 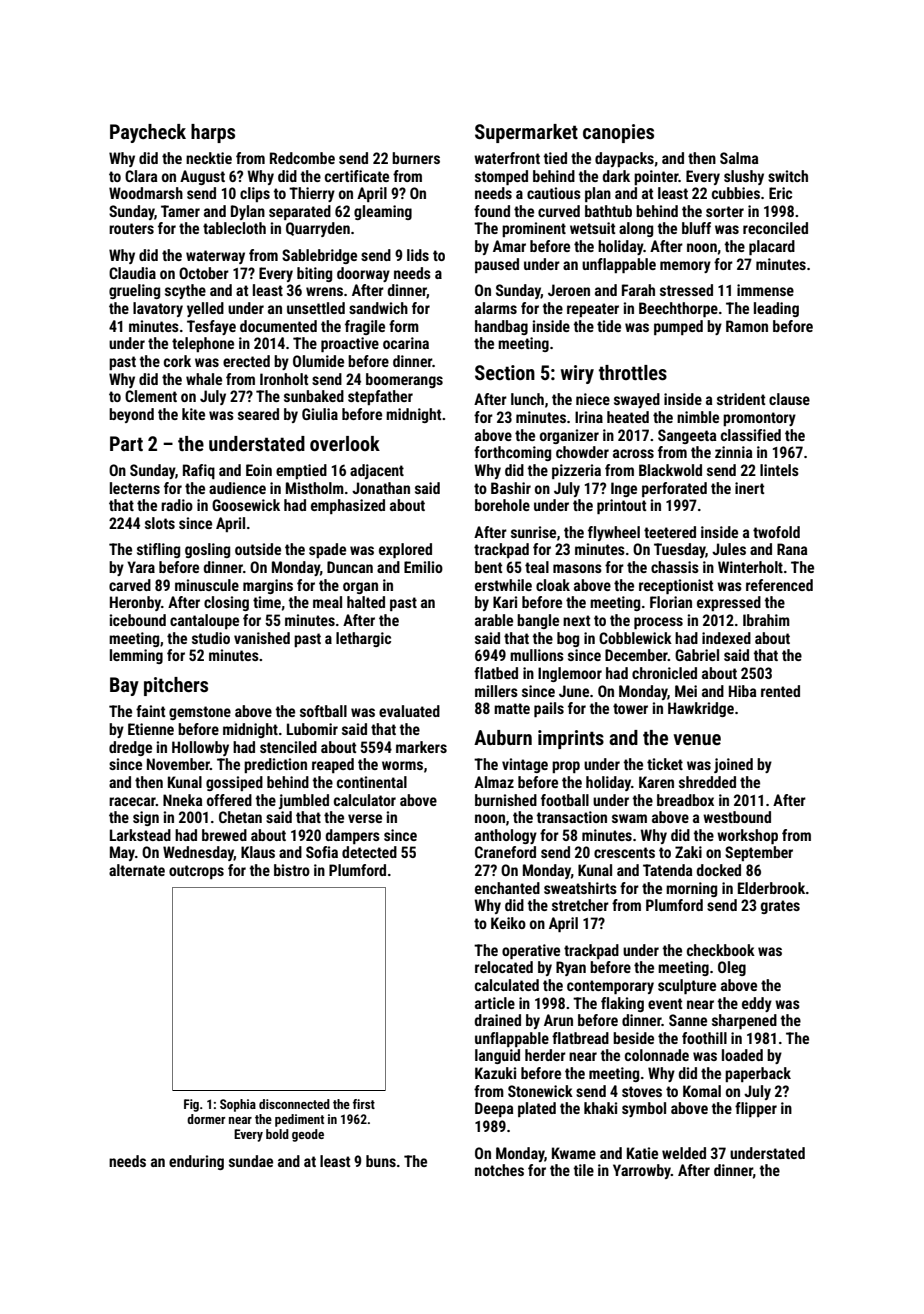 I want to click on Fig, so click(x=191, y=1105).
